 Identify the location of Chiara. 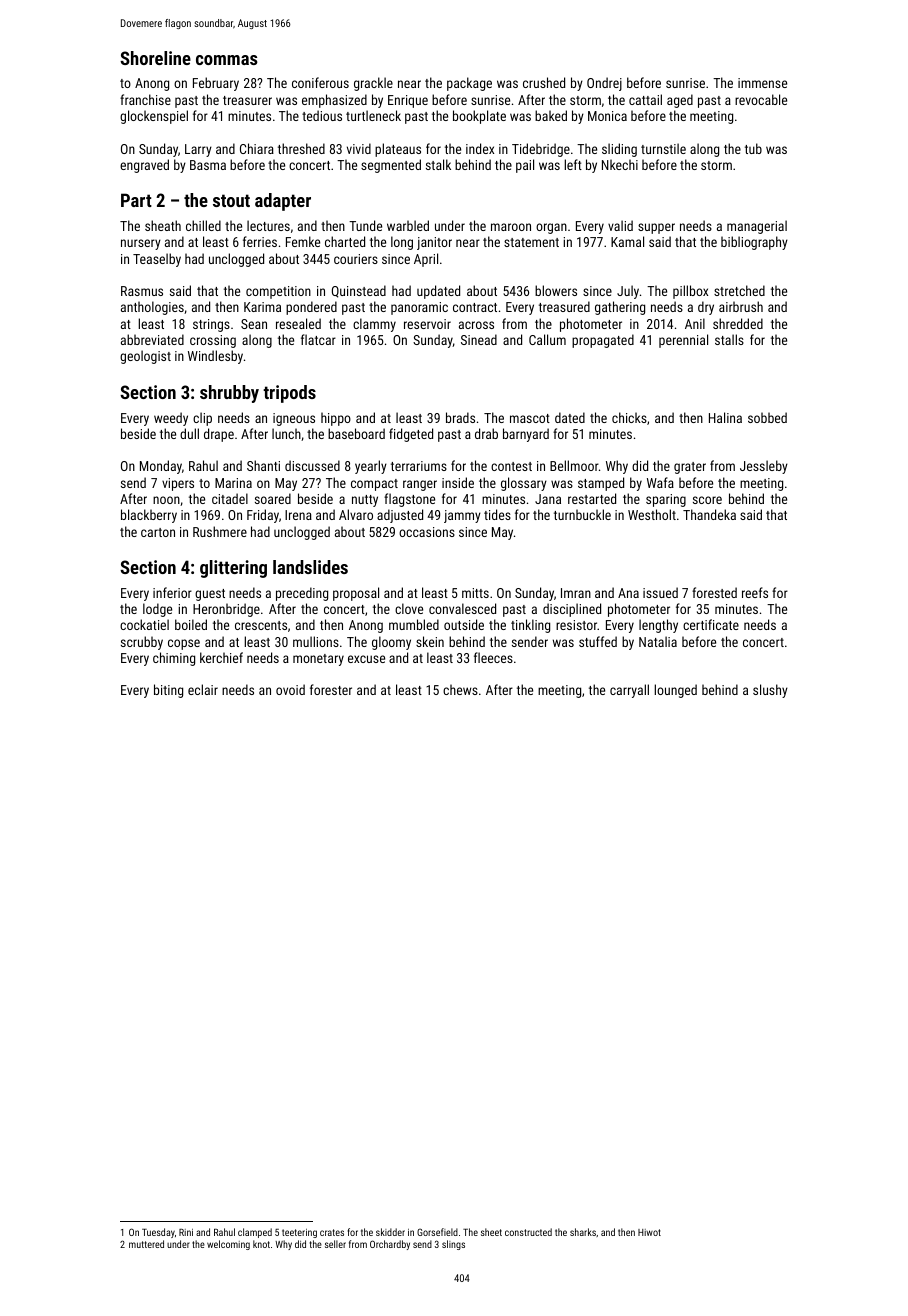
(257, 148).
